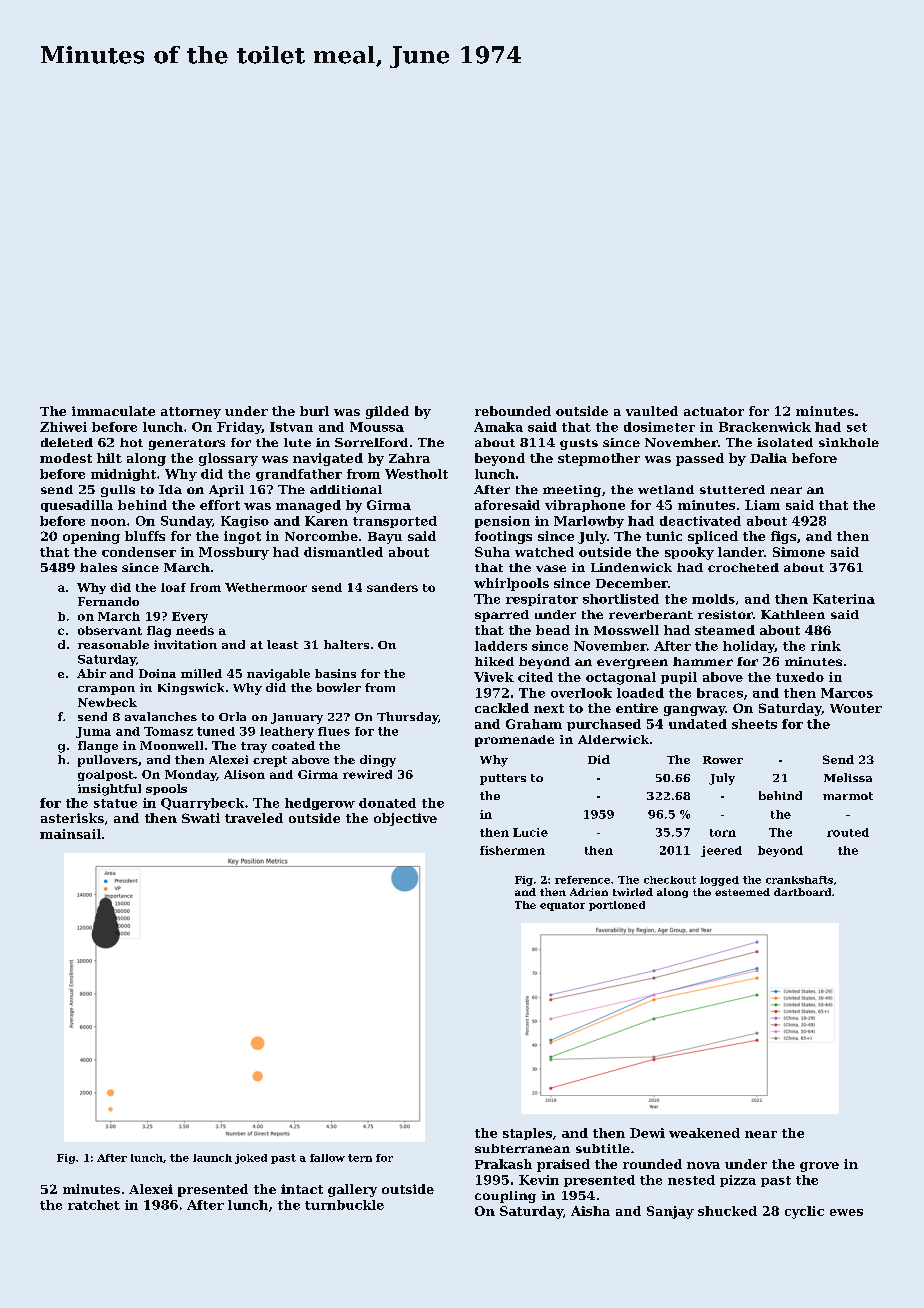  What do you see at coordinates (494, 661) in the screenshot?
I see `hiked` at bounding box center [494, 661].
